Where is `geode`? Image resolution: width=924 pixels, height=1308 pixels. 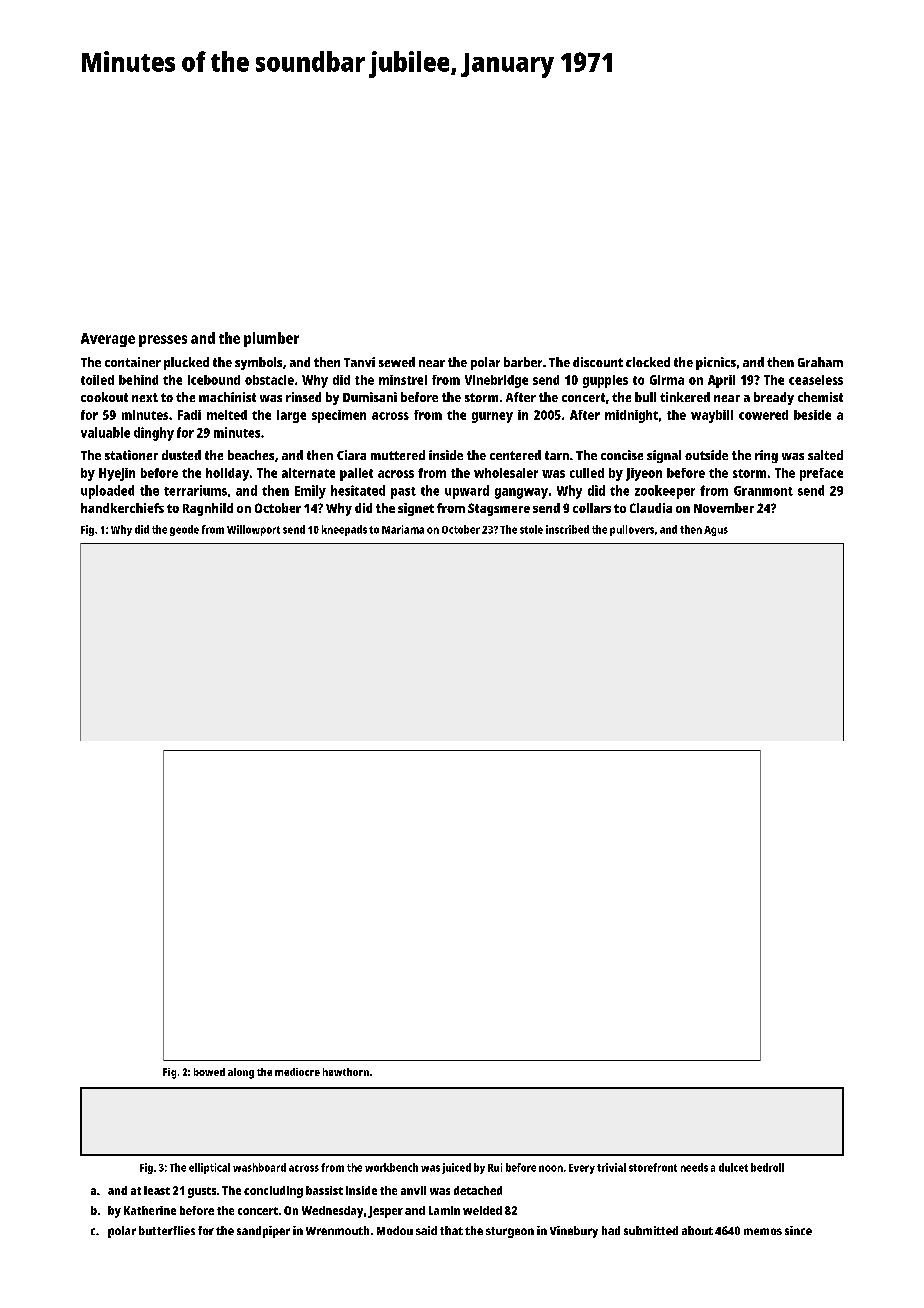 geode is located at coordinates (184, 530).
